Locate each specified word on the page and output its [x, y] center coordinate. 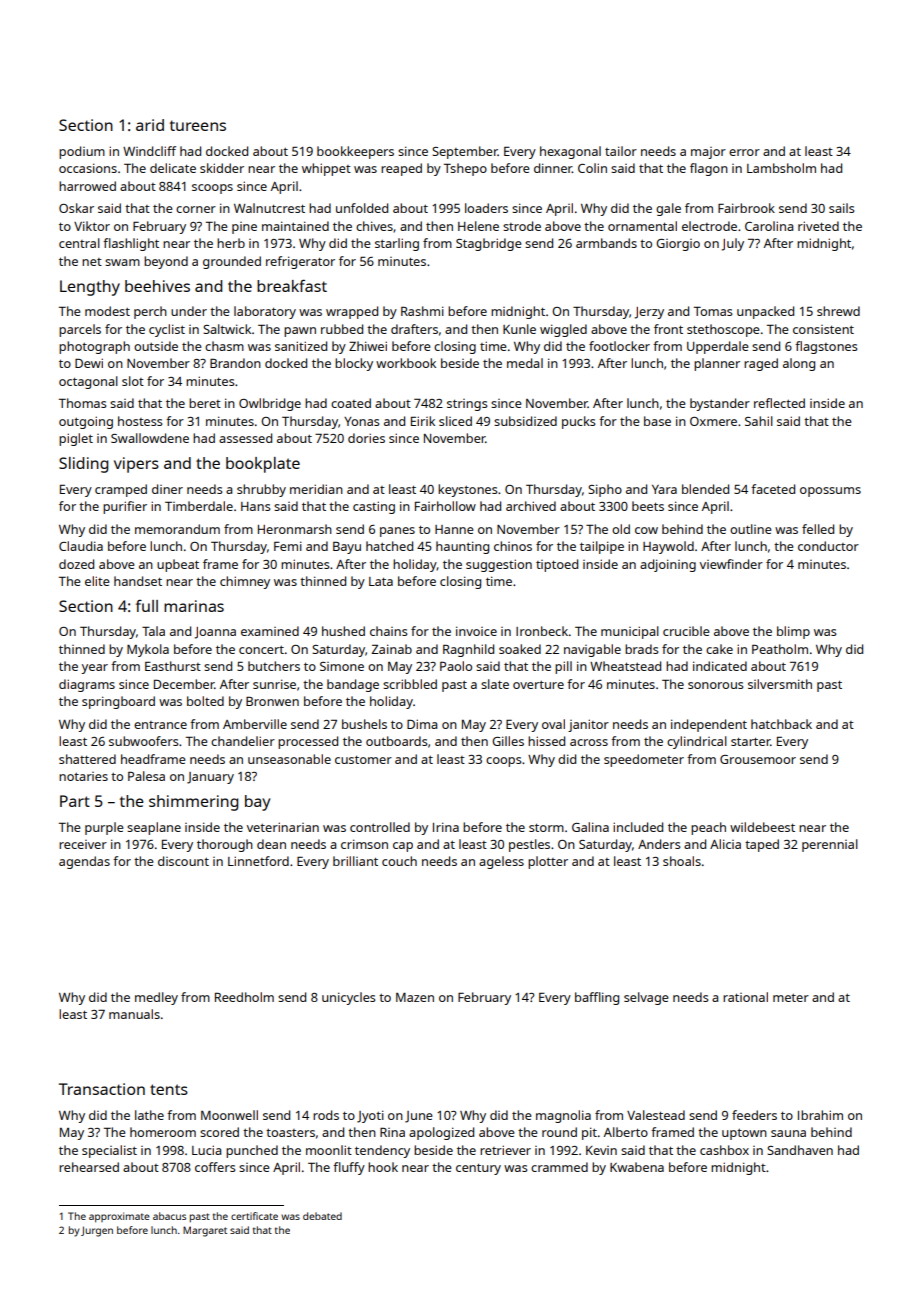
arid [150, 125]
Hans [255, 506]
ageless [501, 862]
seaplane [154, 828]
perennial [830, 845]
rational [745, 997]
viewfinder [731, 564]
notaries [83, 776]
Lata [381, 581]
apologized [441, 1133]
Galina [590, 827]
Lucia [206, 1150]
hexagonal [570, 152]
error [744, 152]
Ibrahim [820, 1115]
